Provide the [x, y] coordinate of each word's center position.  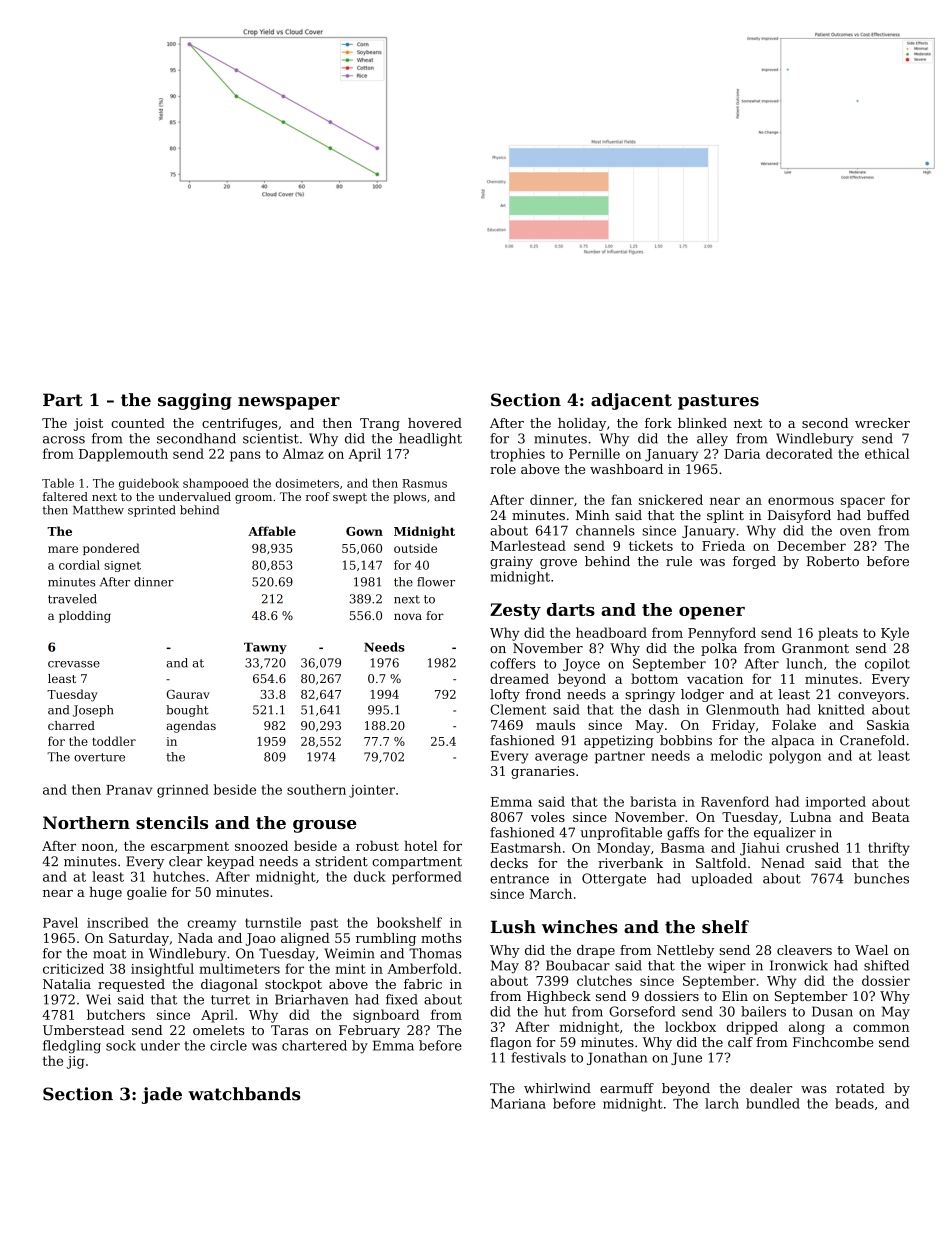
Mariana [518, 1104]
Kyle [895, 634]
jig [76, 1062]
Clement [518, 709]
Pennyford [722, 634]
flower [436, 582]
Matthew [98, 510]
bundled [773, 1103]
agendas [191, 727]
